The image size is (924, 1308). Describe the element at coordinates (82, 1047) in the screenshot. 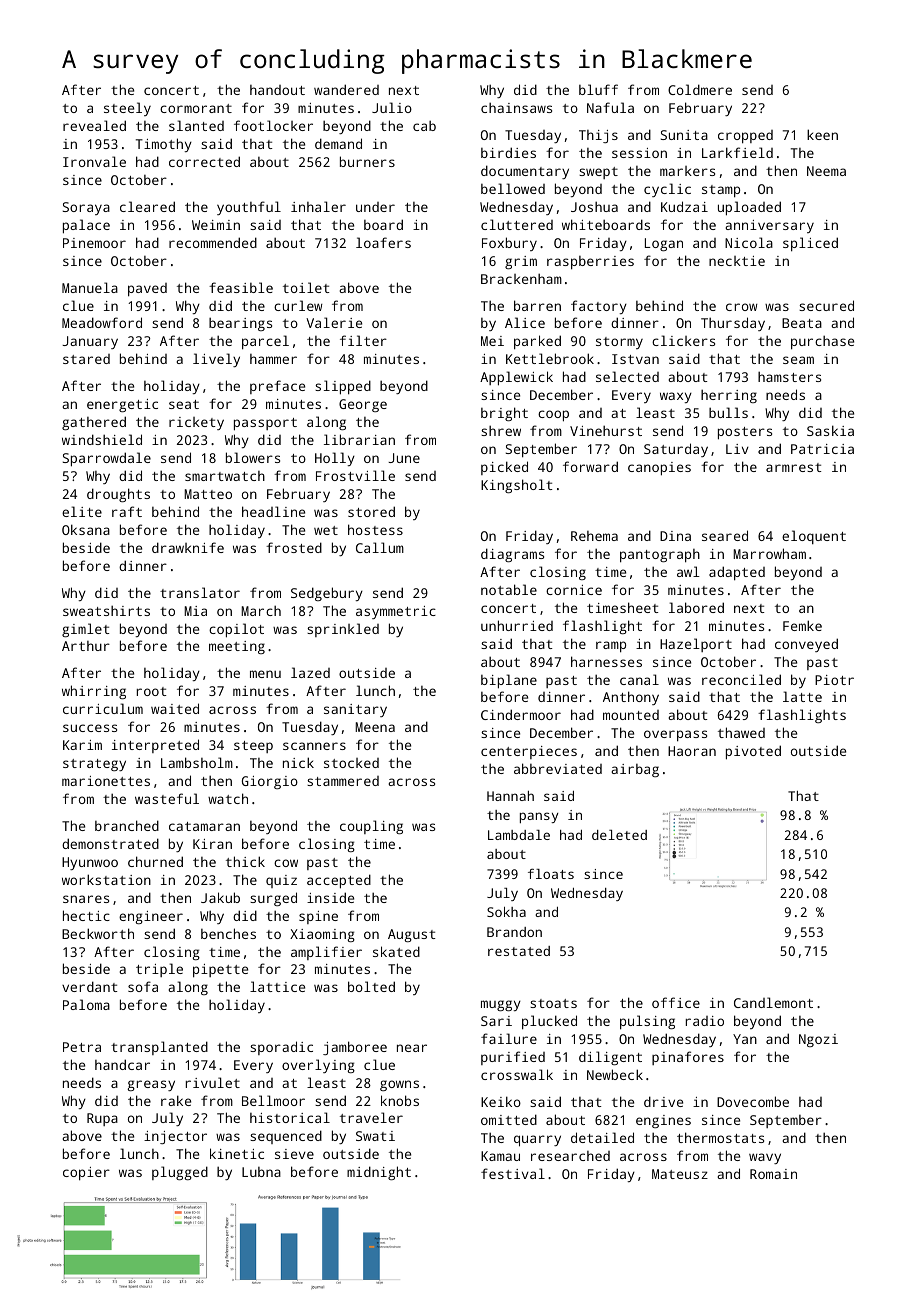

I see `Petra` at that location.
